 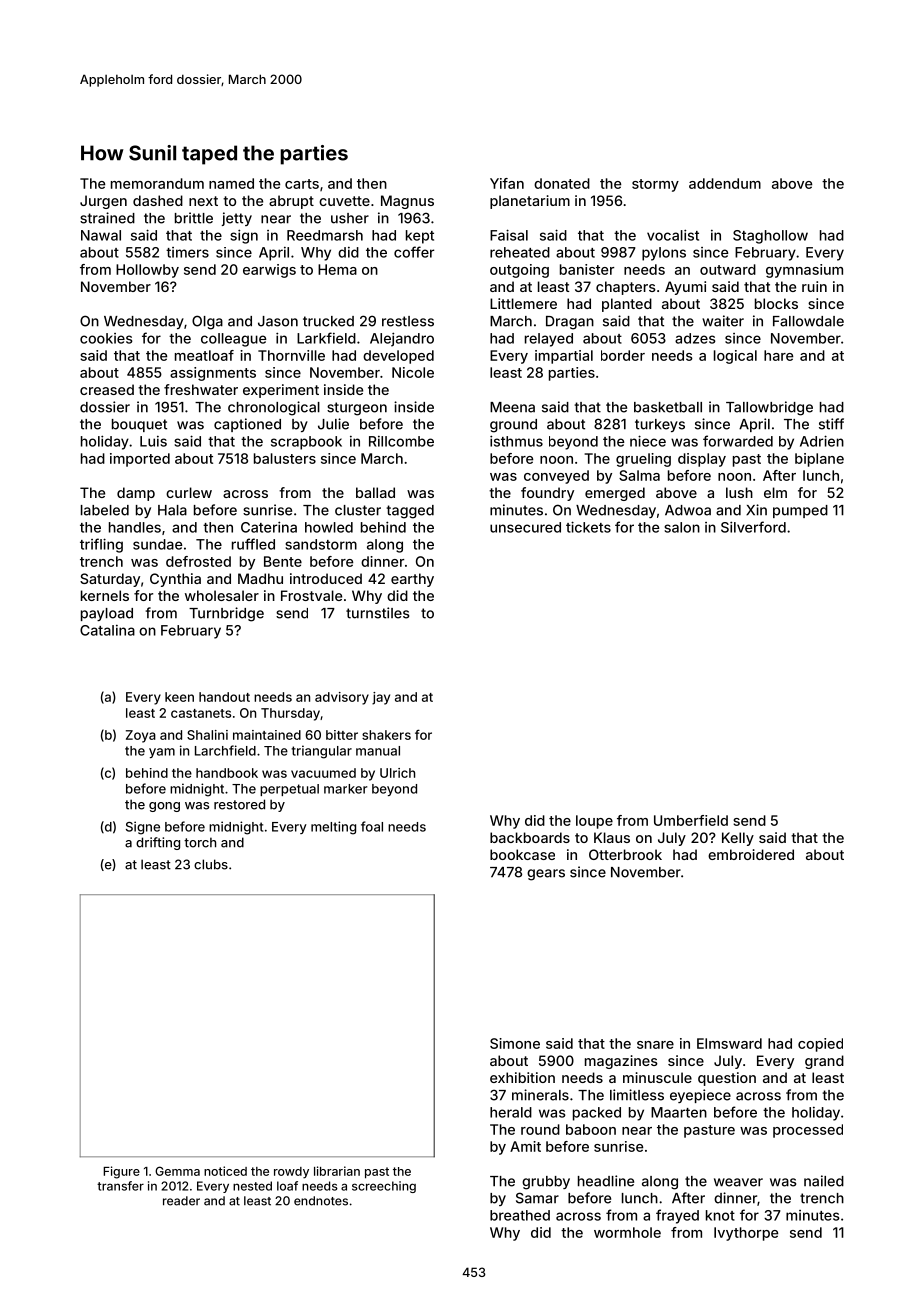 I want to click on named, so click(x=231, y=183).
